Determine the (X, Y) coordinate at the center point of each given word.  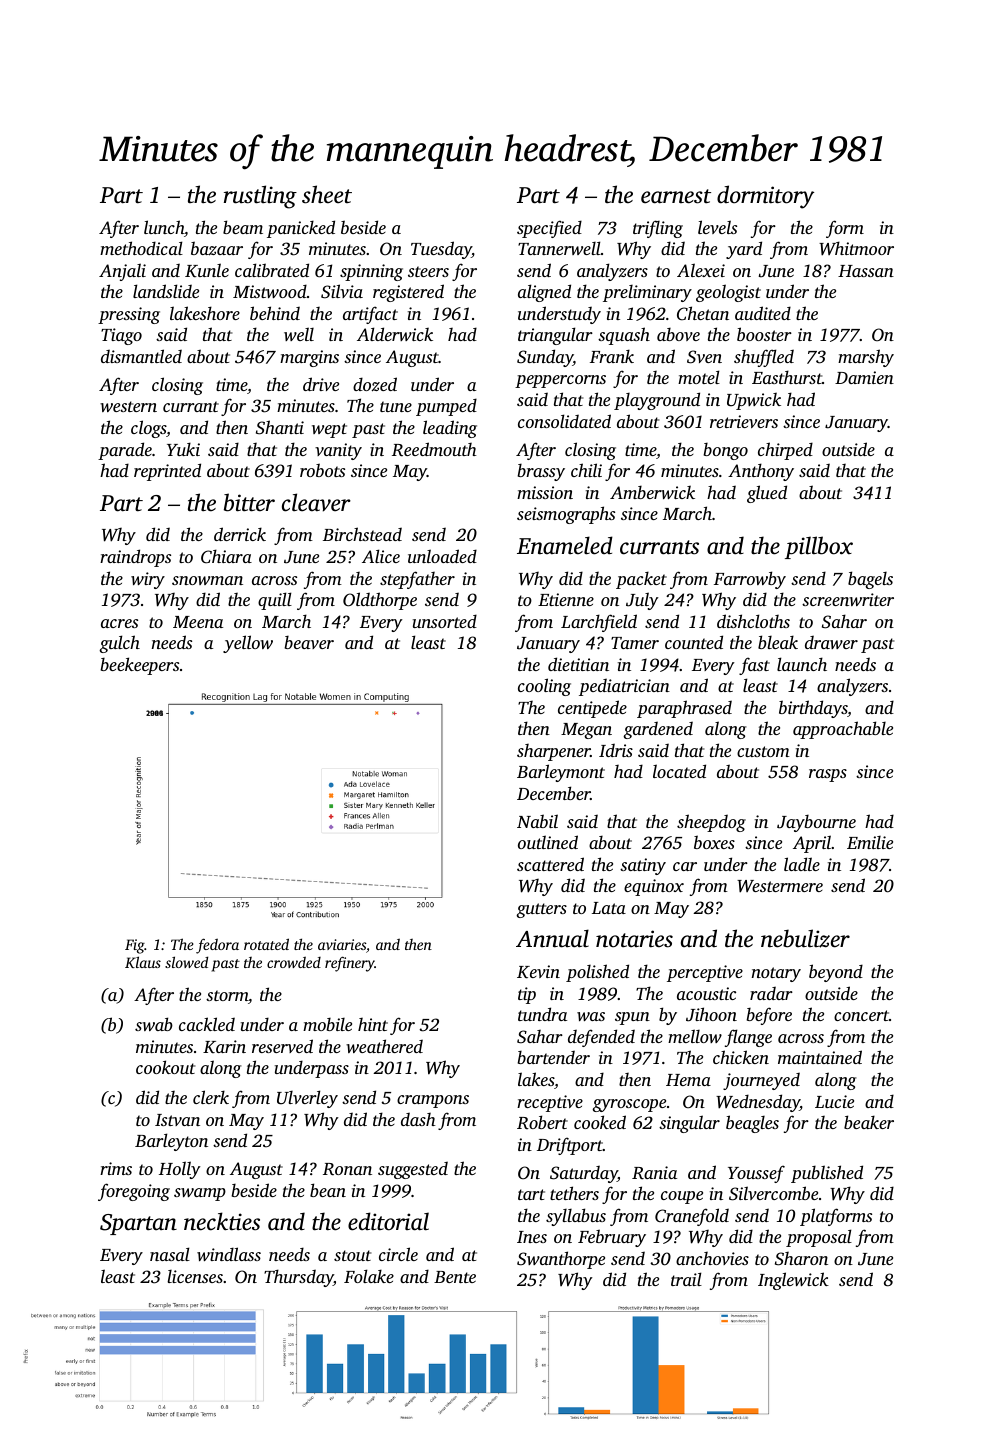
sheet (327, 194)
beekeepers (139, 666)
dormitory (765, 197)
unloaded (442, 556)
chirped (785, 451)
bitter (249, 502)
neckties (222, 1221)
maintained (820, 1057)
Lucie (834, 1101)
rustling (260, 197)
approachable (843, 730)
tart (531, 1194)
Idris (616, 750)
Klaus (143, 962)
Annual (552, 938)
